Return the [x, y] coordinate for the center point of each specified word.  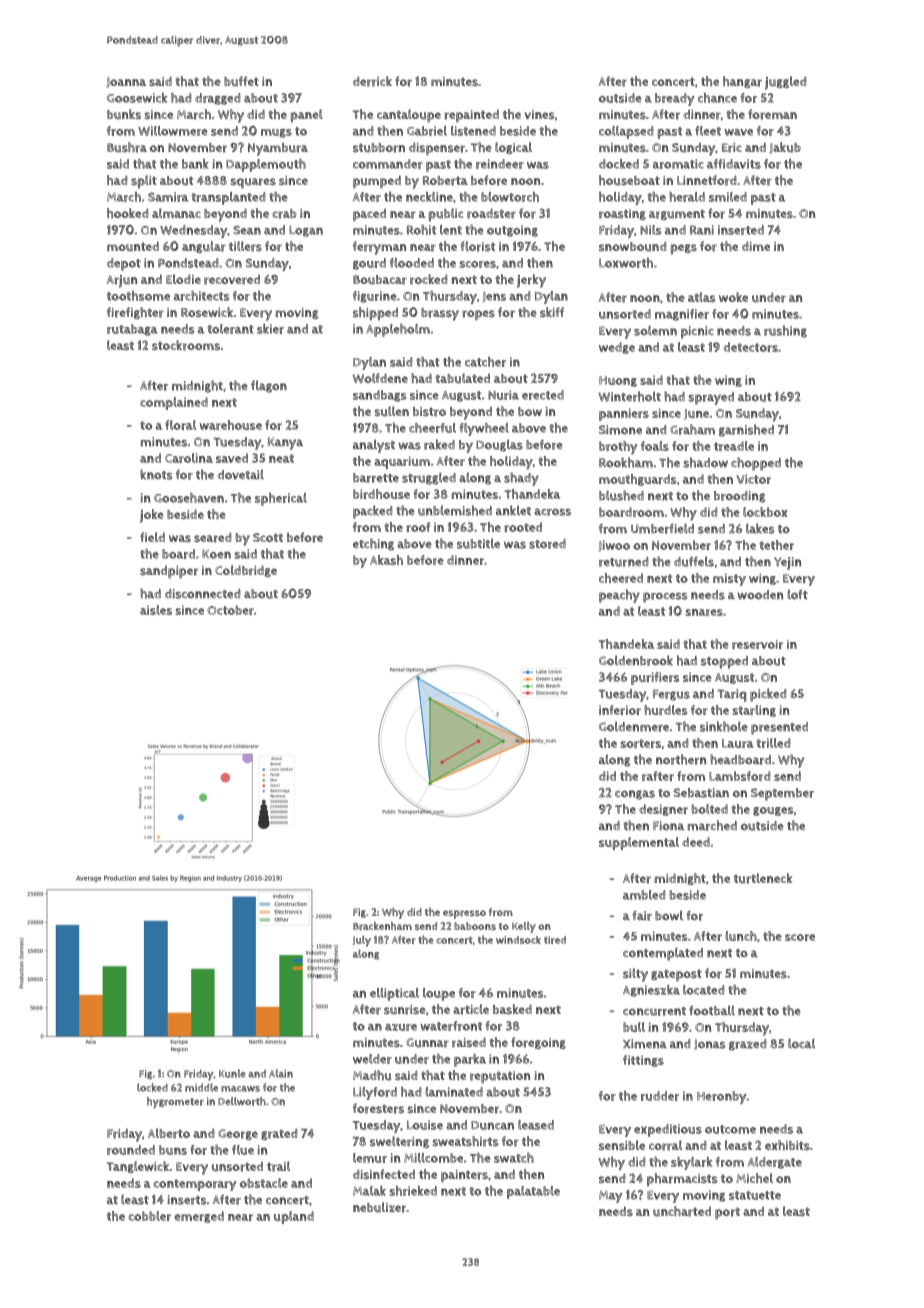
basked [512, 1009]
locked [152, 1087]
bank [195, 164]
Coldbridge [246, 571]
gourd [369, 264]
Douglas [499, 445]
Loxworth [626, 263]
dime [756, 246]
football [712, 1010]
